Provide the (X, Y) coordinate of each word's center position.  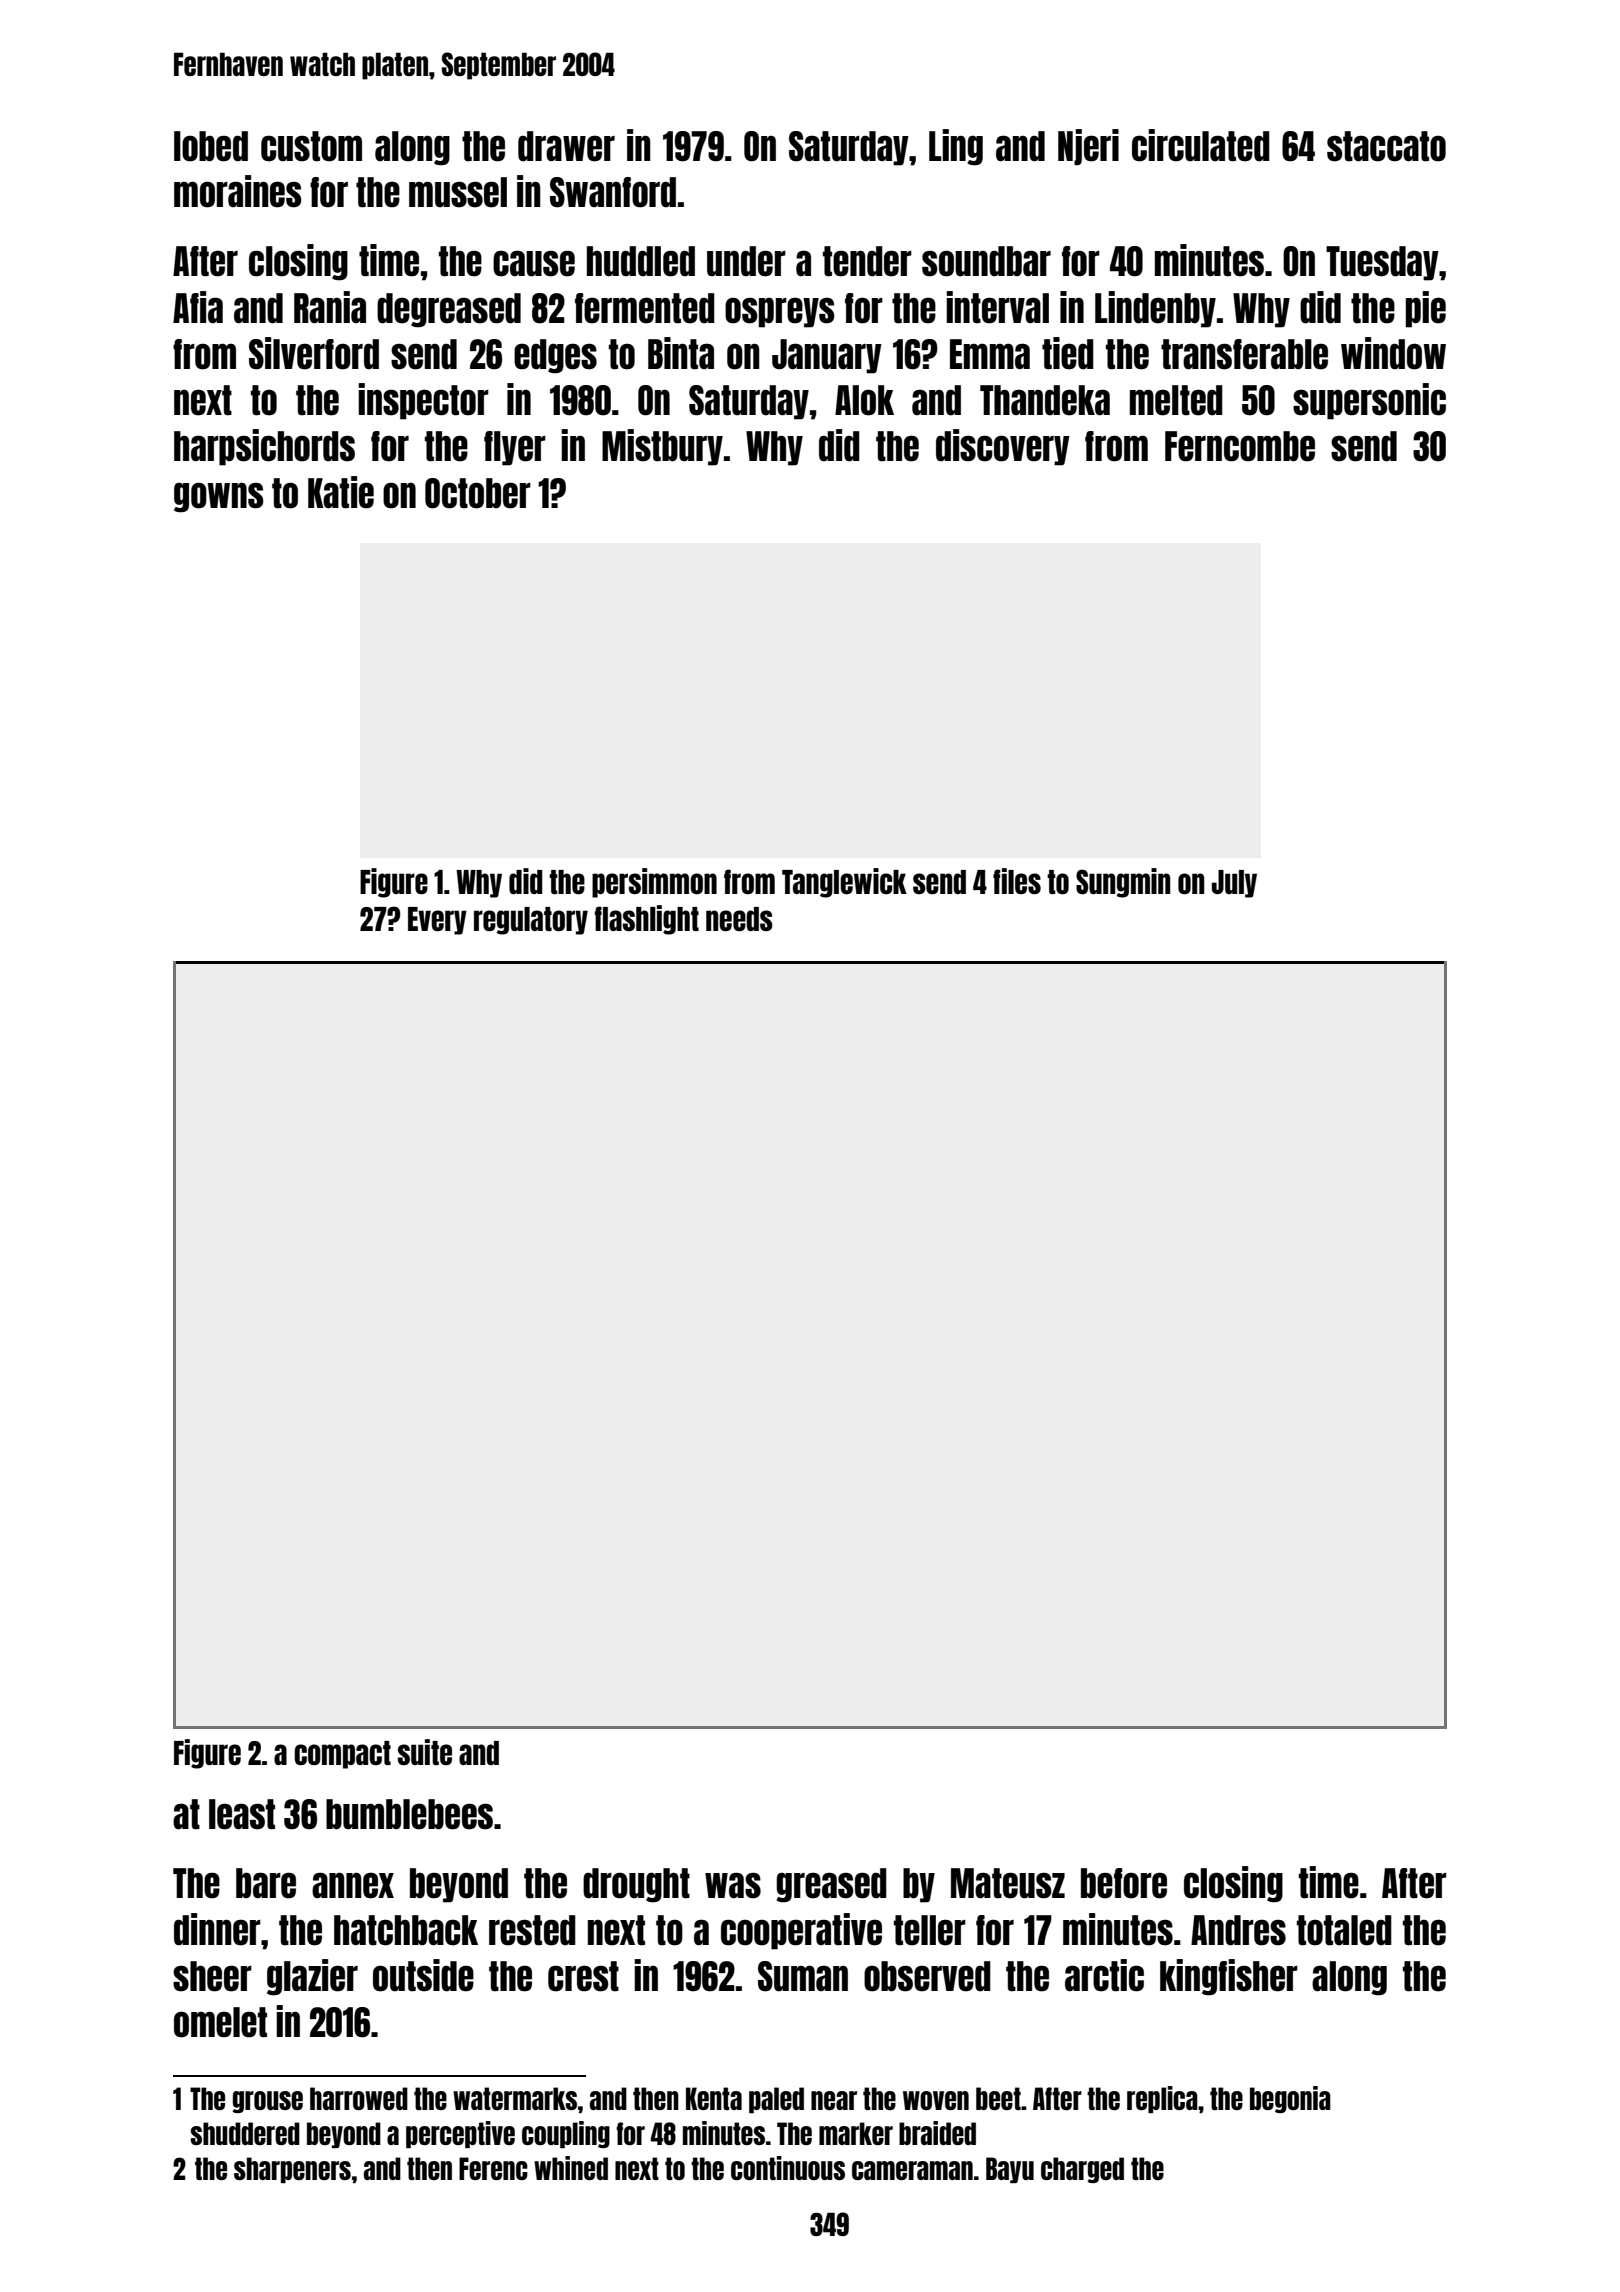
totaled (1344, 1930)
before (1124, 1883)
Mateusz (1008, 1883)
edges (555, 356)
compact (342, 1755)
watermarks (515, 2098)
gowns (219, 497)
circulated (1201, 145)
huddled (641, 261)
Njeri (1088, 147)
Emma (990, 354)
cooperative (801, 1931)
